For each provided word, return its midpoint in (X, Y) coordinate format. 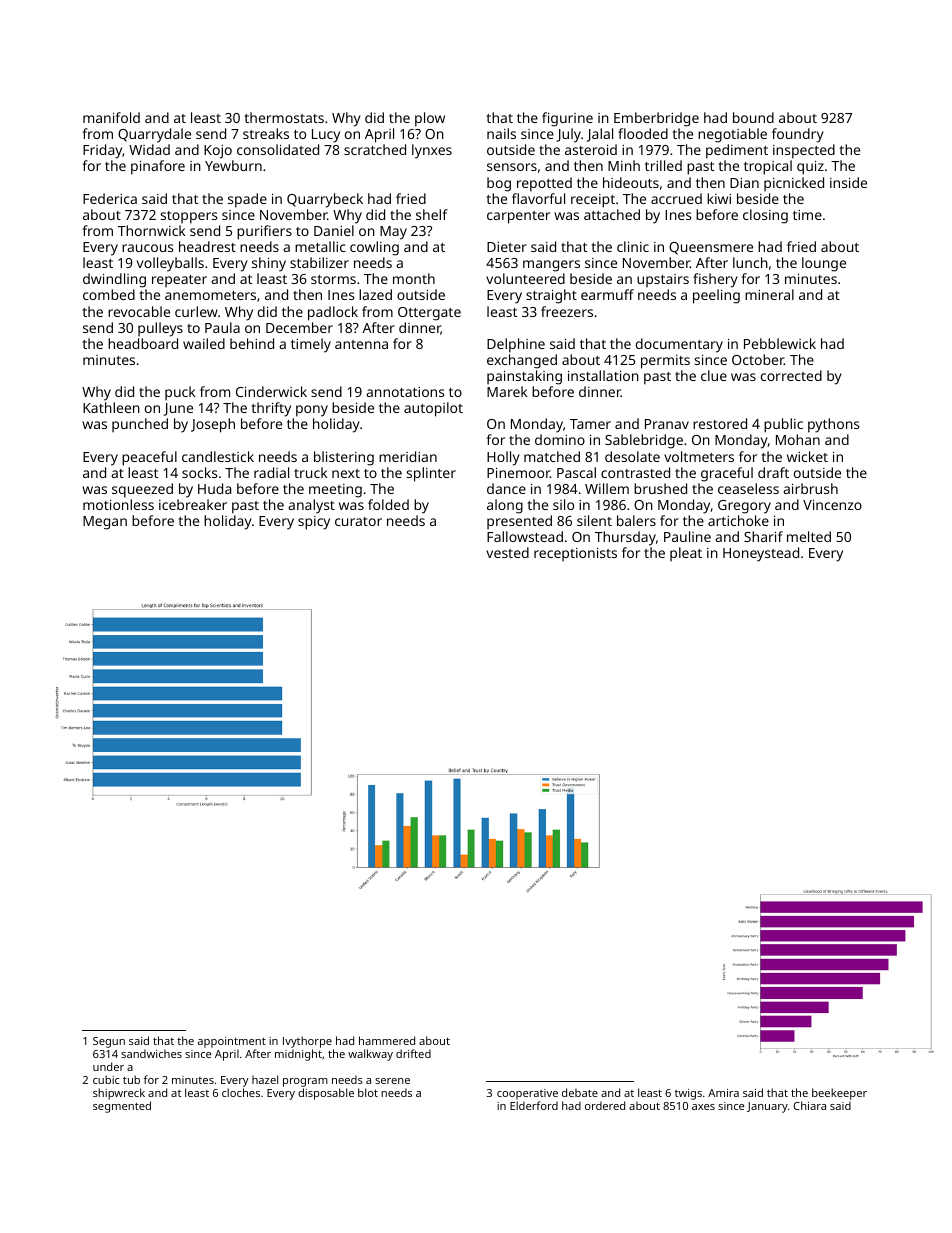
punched (140, 425)
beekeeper (839, 1094)
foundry (798, 135)
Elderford (534, 1105)
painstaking (524, 377)
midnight (298, 1055)
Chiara (809, 1105)
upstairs (663, 280)
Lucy (326, 136)
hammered (387, 1040)
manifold (111, 117)
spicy (314, 523)
